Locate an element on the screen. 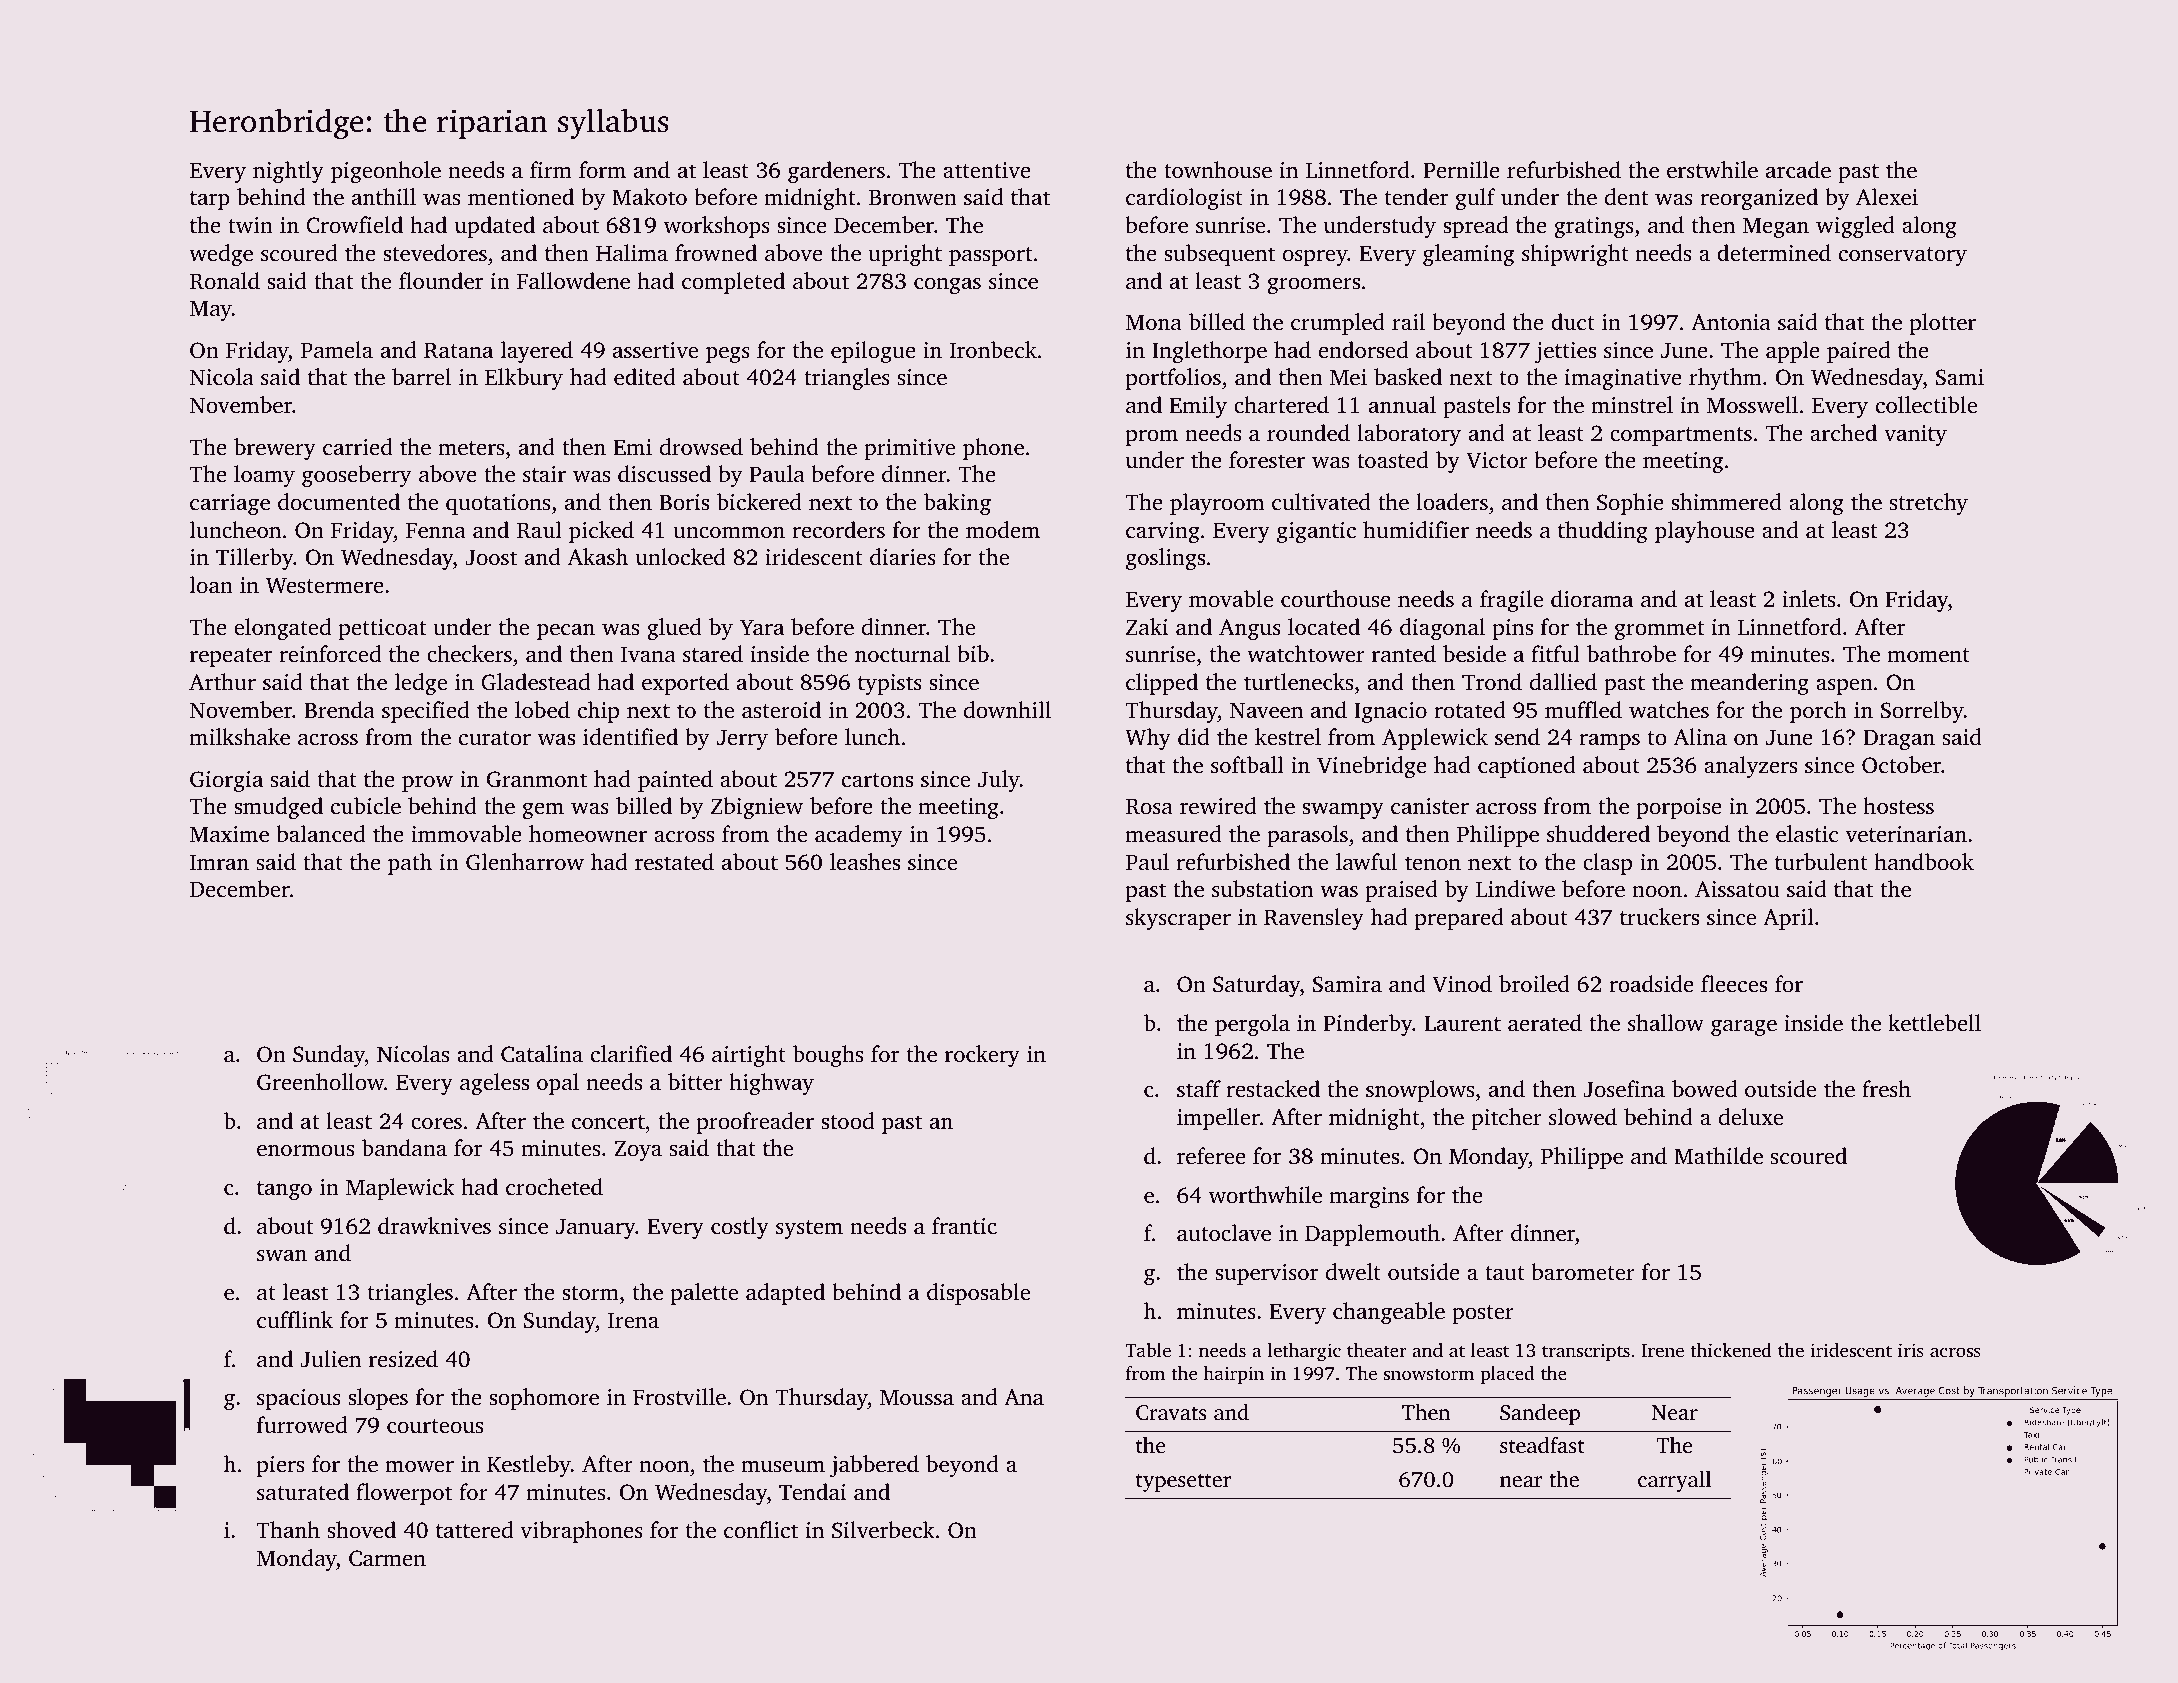 The height and width of the screenshot is (1683, 2178). townhouse is located at coordinates (1218, 170).
